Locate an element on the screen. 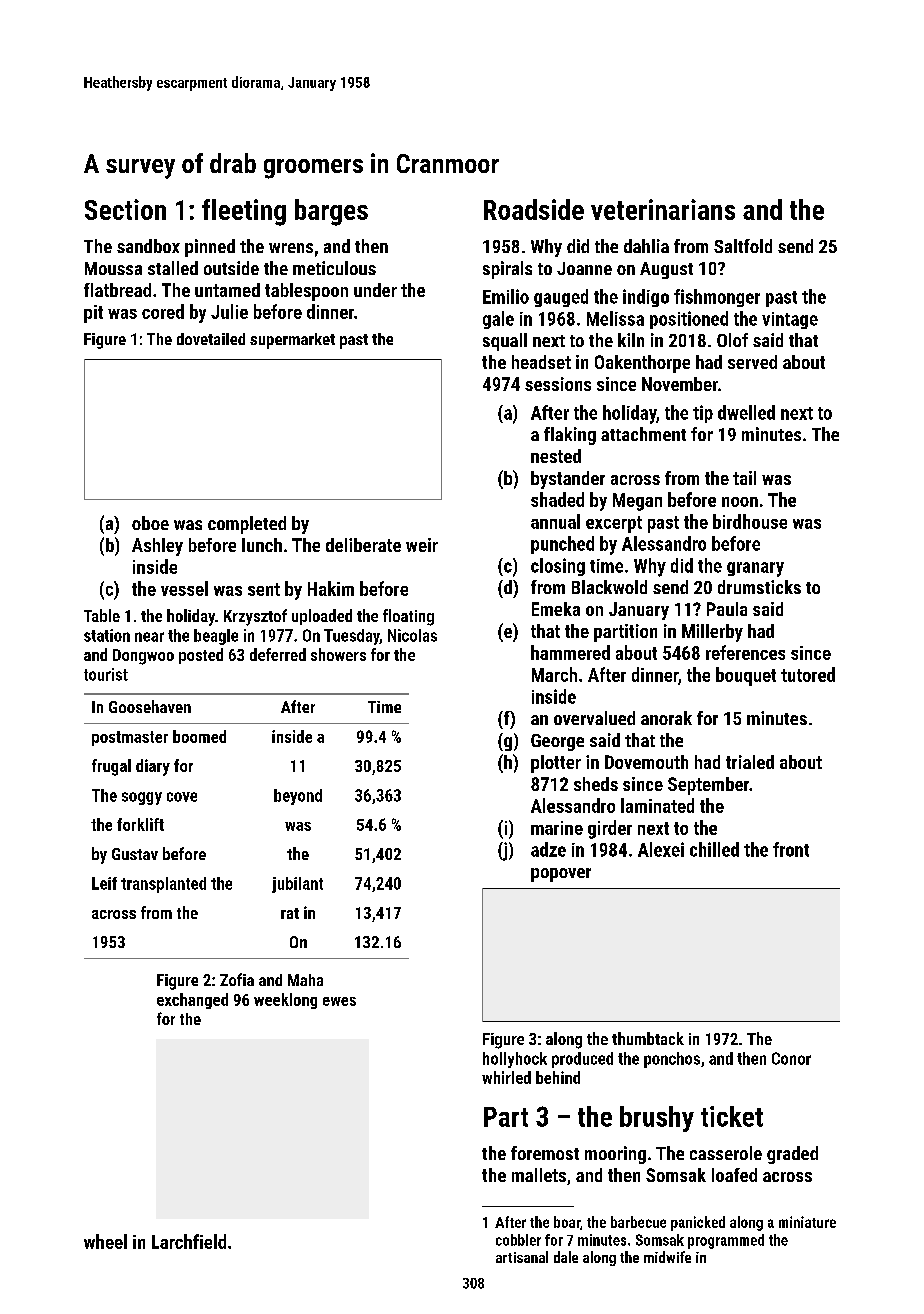 This screenshot has width=924, height=1314. whirled is located at coordinates (506, 1077).
